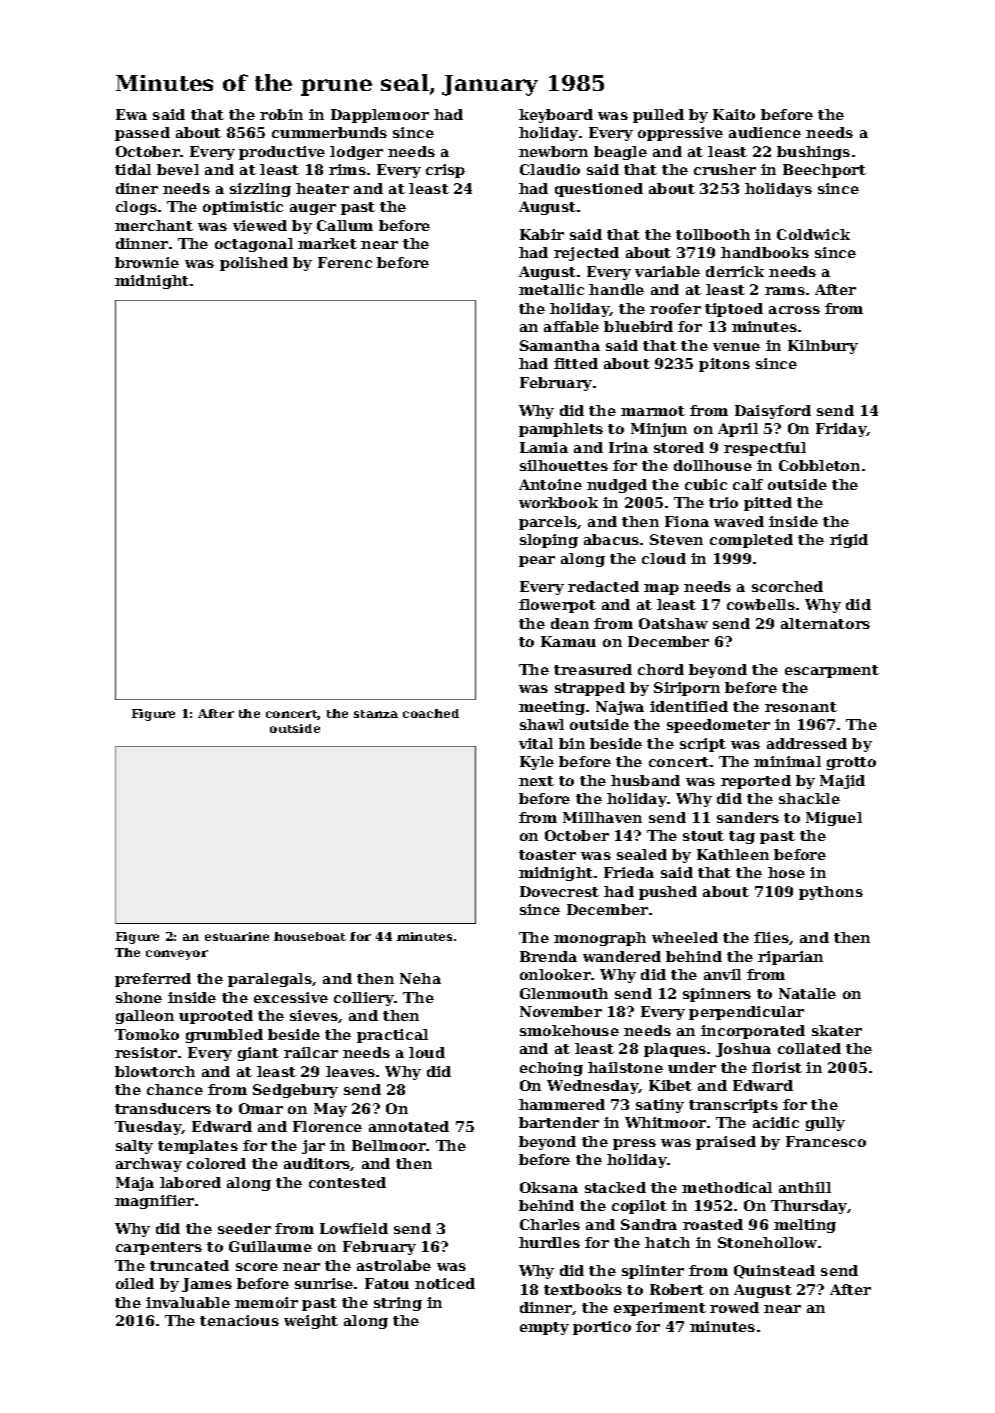 This document has height=1413, width=995. Describe the element at coordinates (550, 1224) in the document. I see `Charles` at that location.
